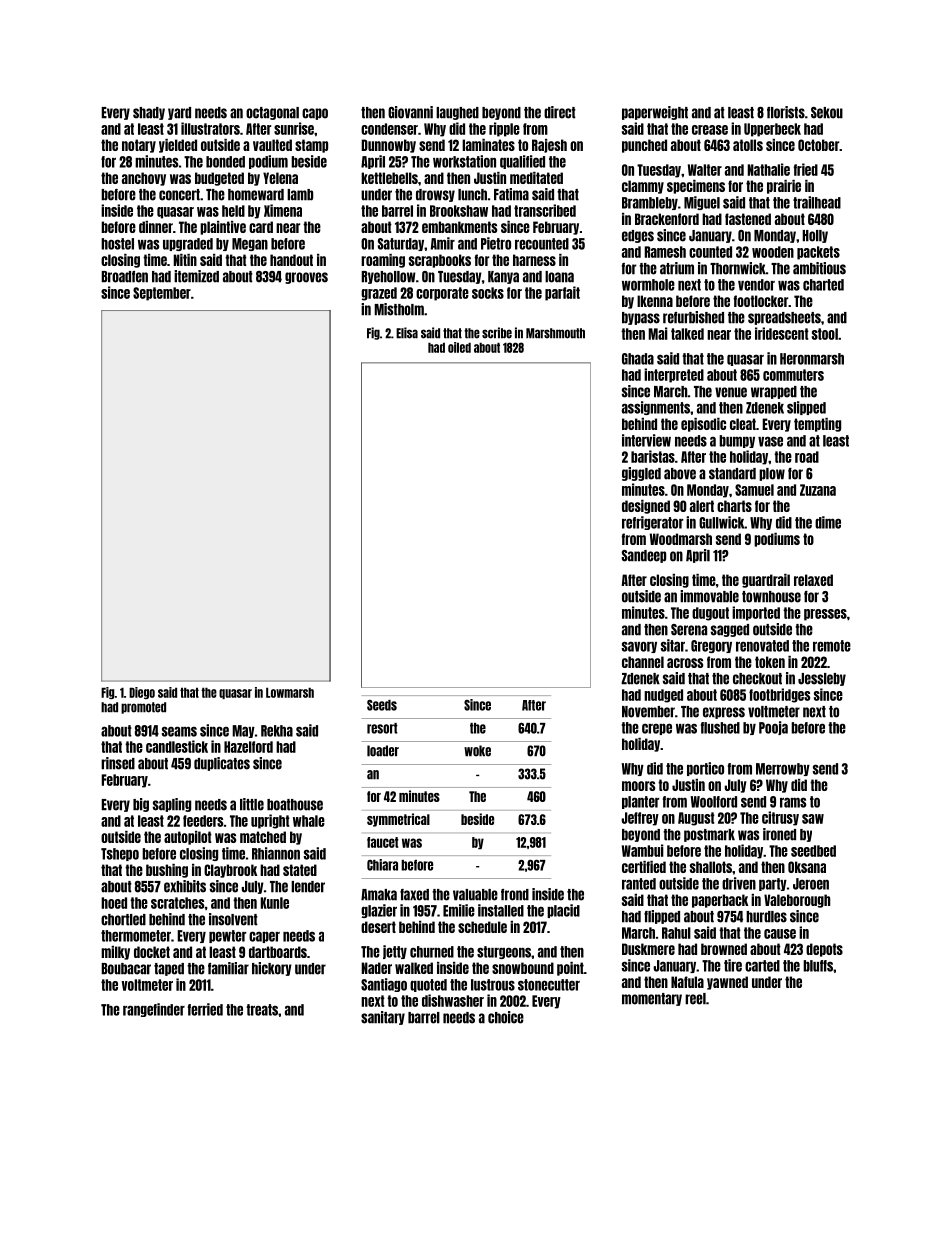  I want to click on September, so click(162, 294).
